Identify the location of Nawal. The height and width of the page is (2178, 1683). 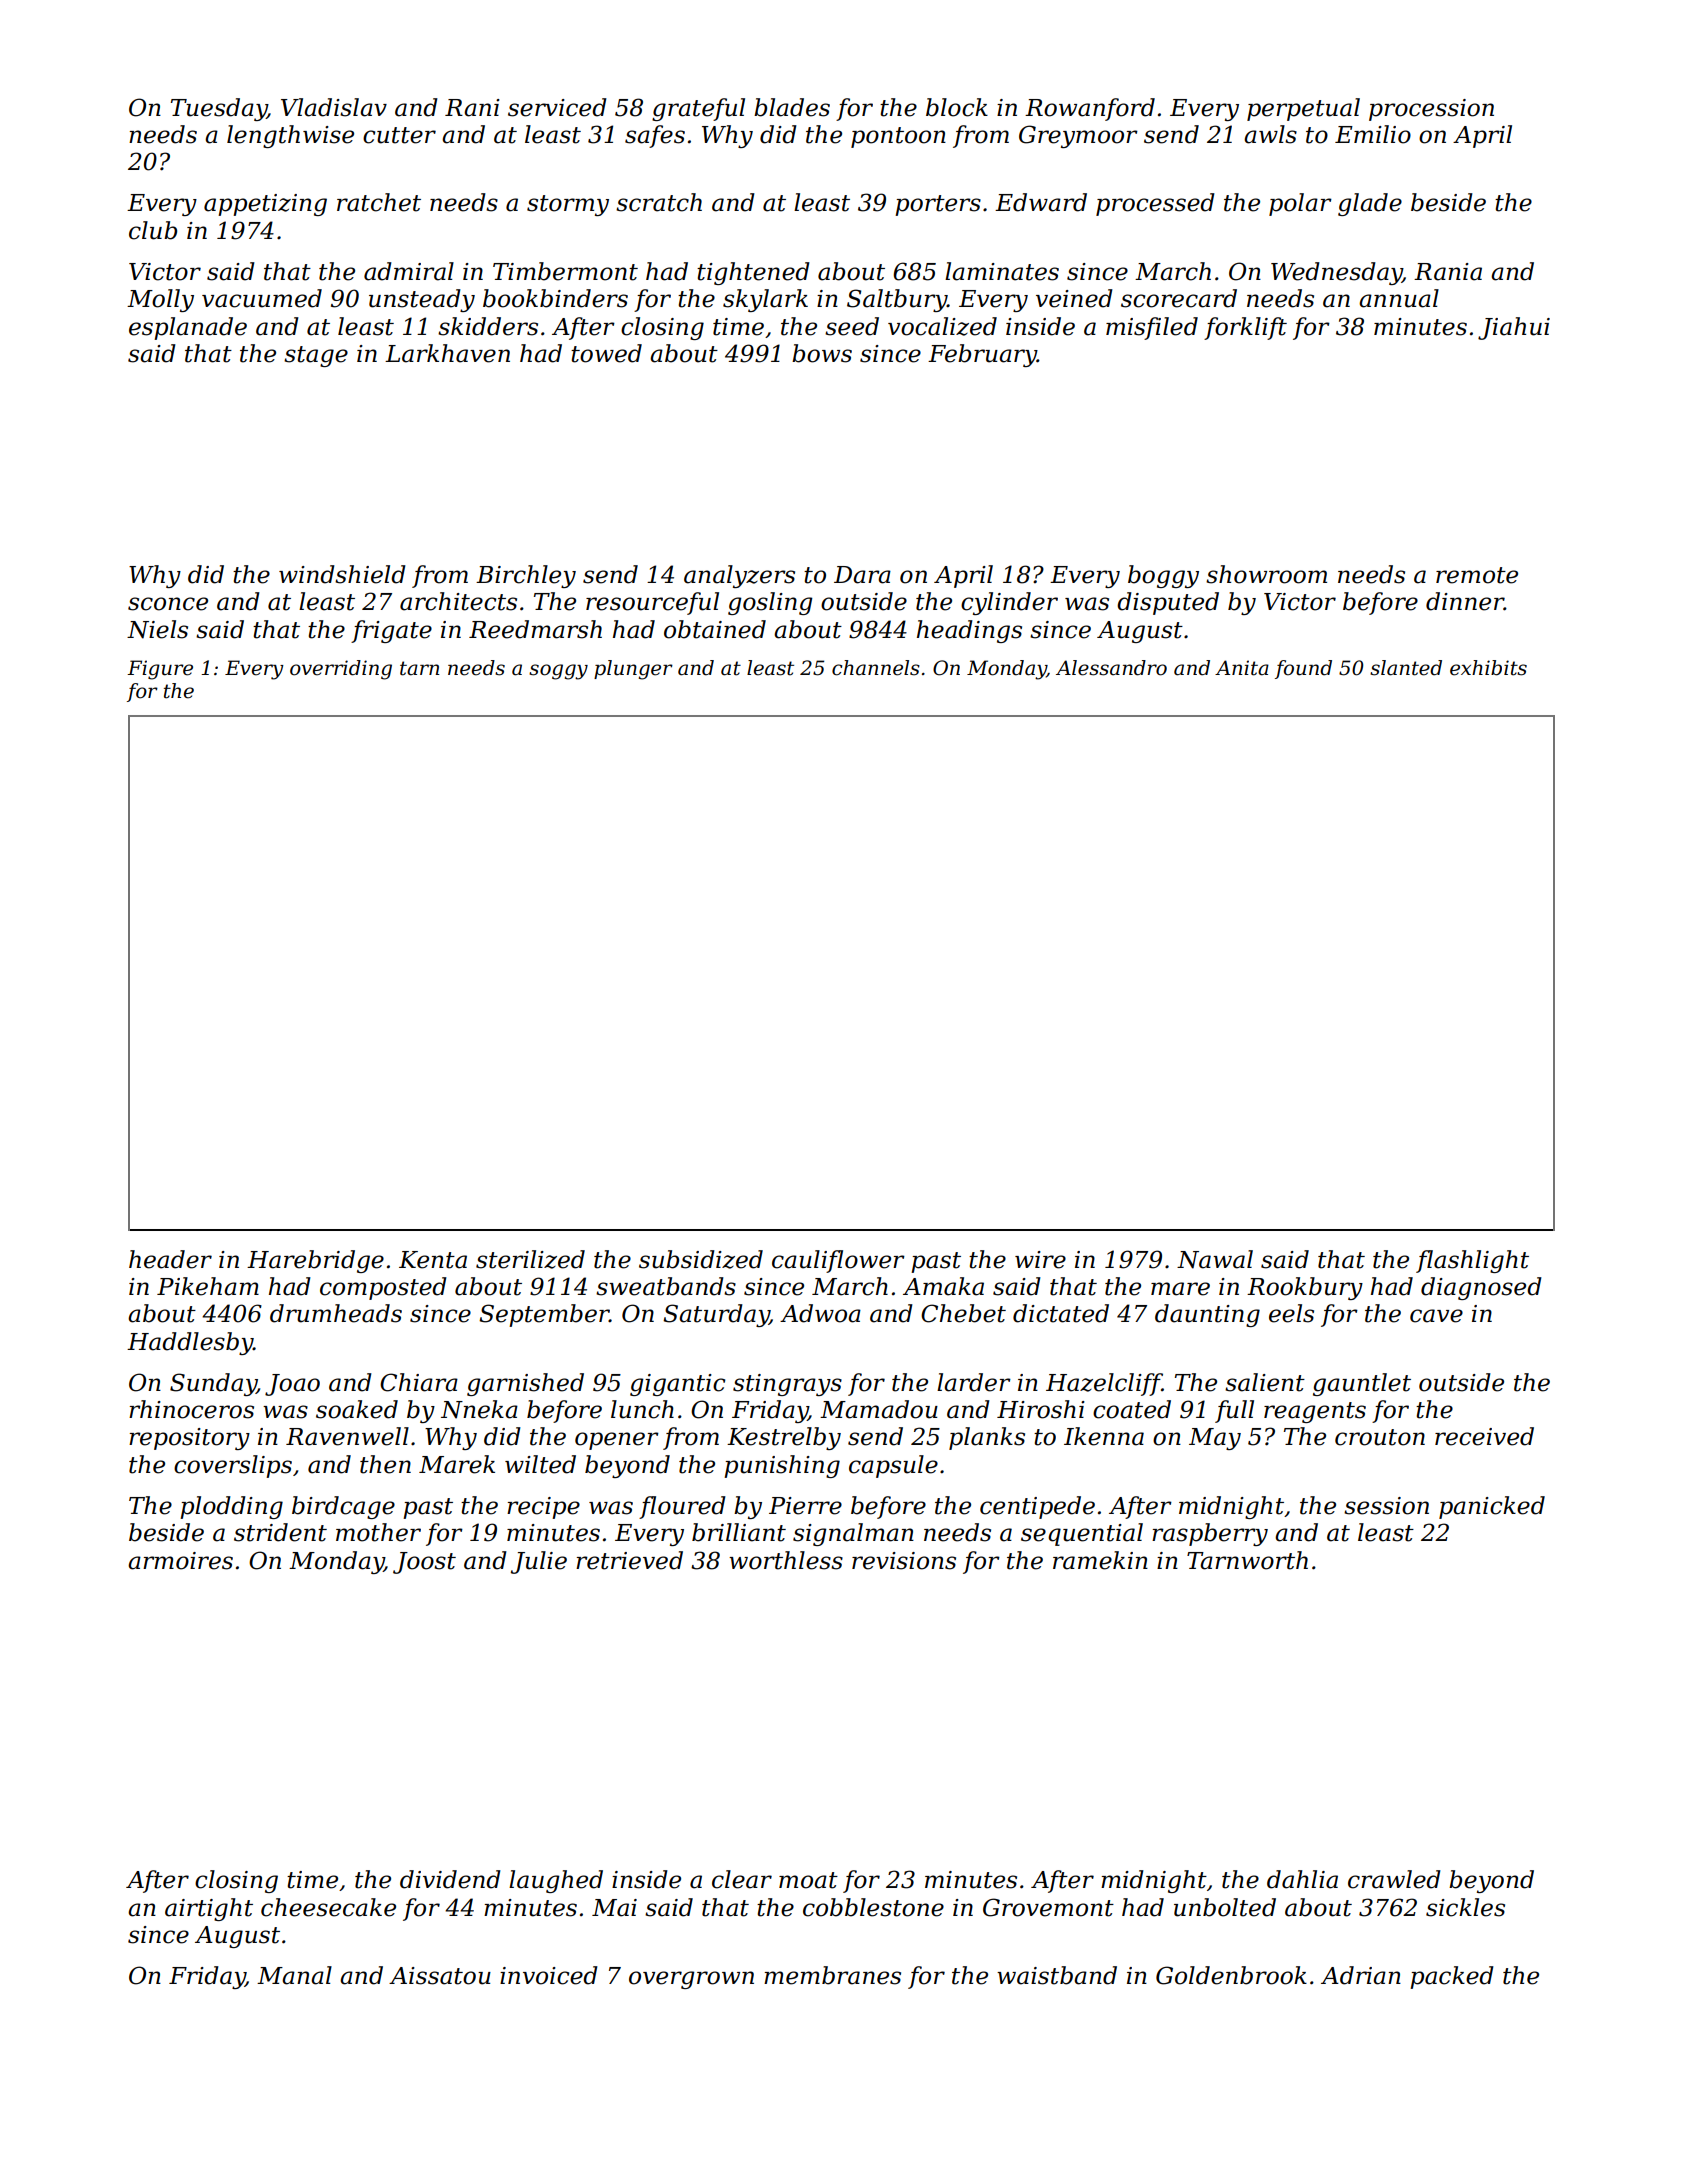
(1215, 1259).
